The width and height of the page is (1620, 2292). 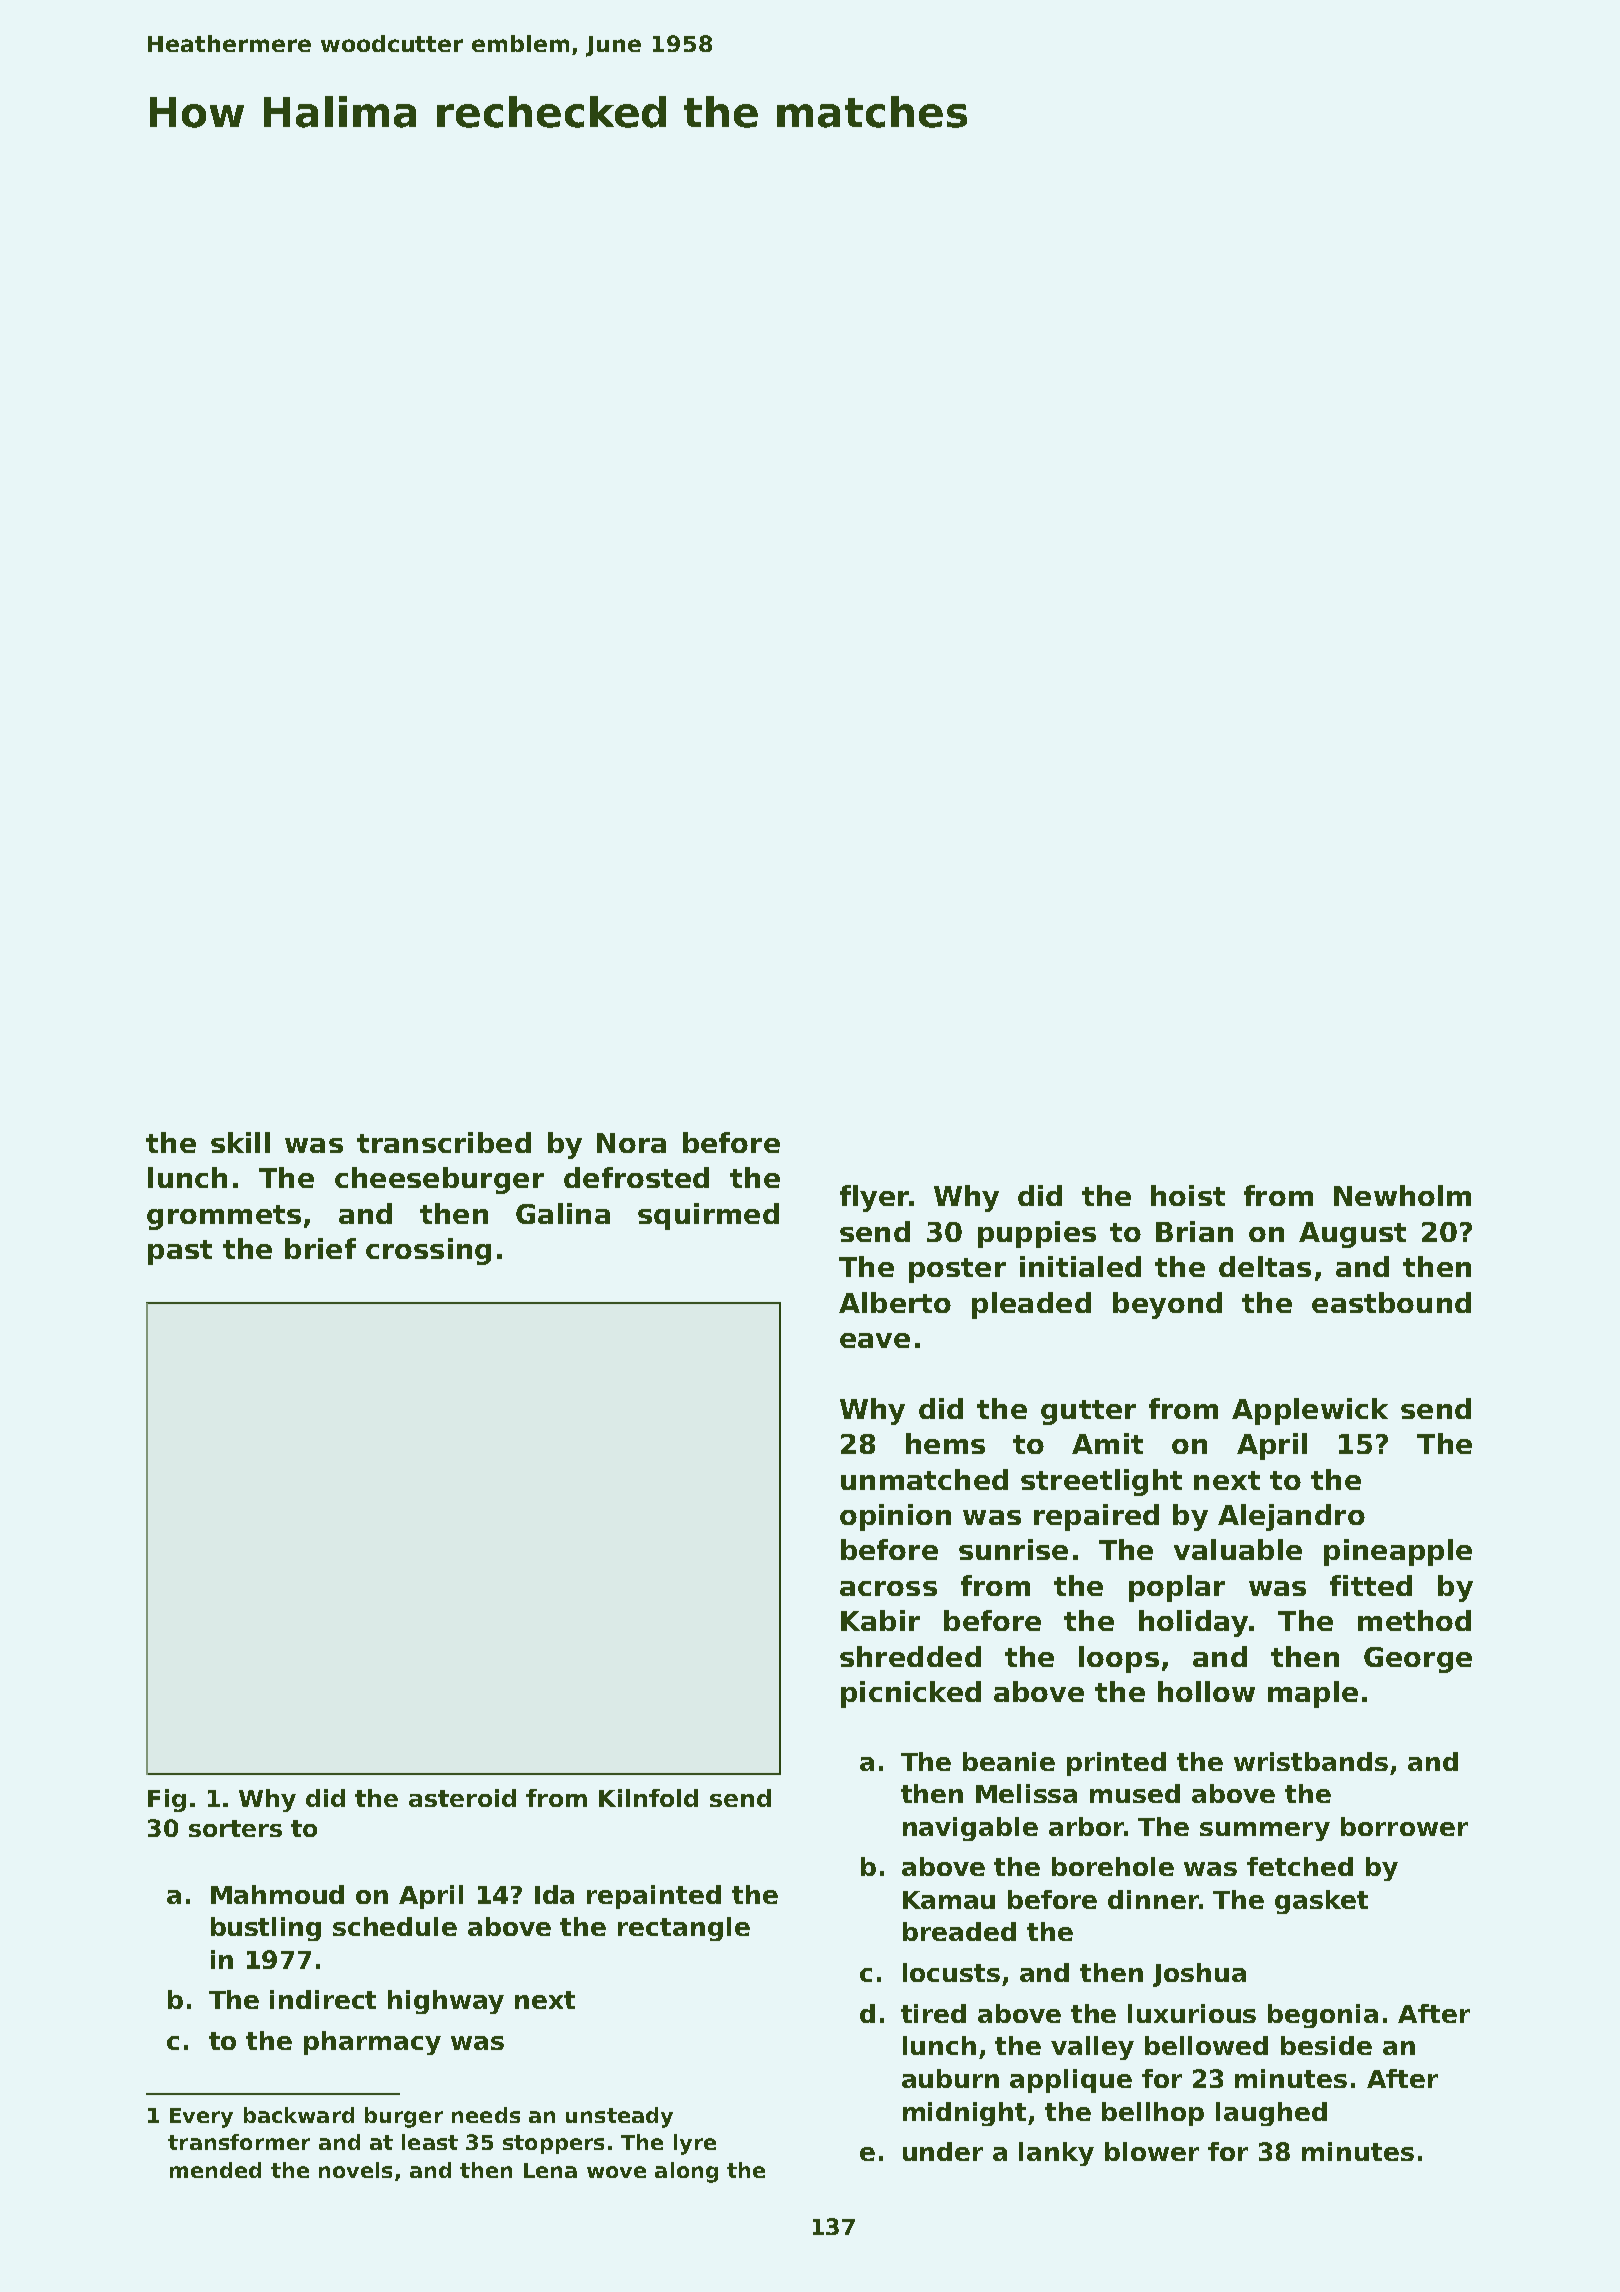 I want to click on eave, so click(x=875, y=1340).
